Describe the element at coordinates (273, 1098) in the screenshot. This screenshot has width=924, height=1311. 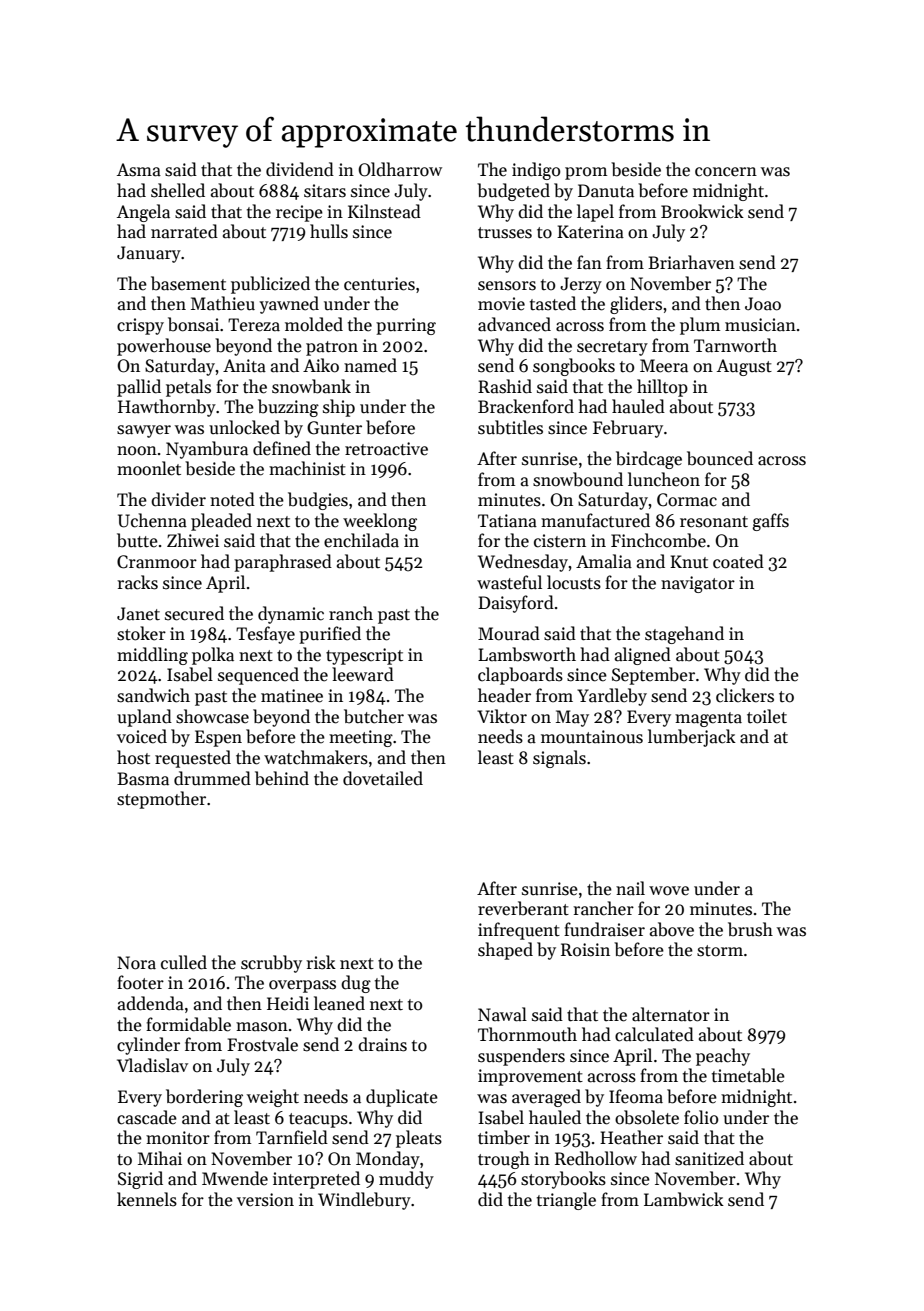
I see `weight` at that location.
